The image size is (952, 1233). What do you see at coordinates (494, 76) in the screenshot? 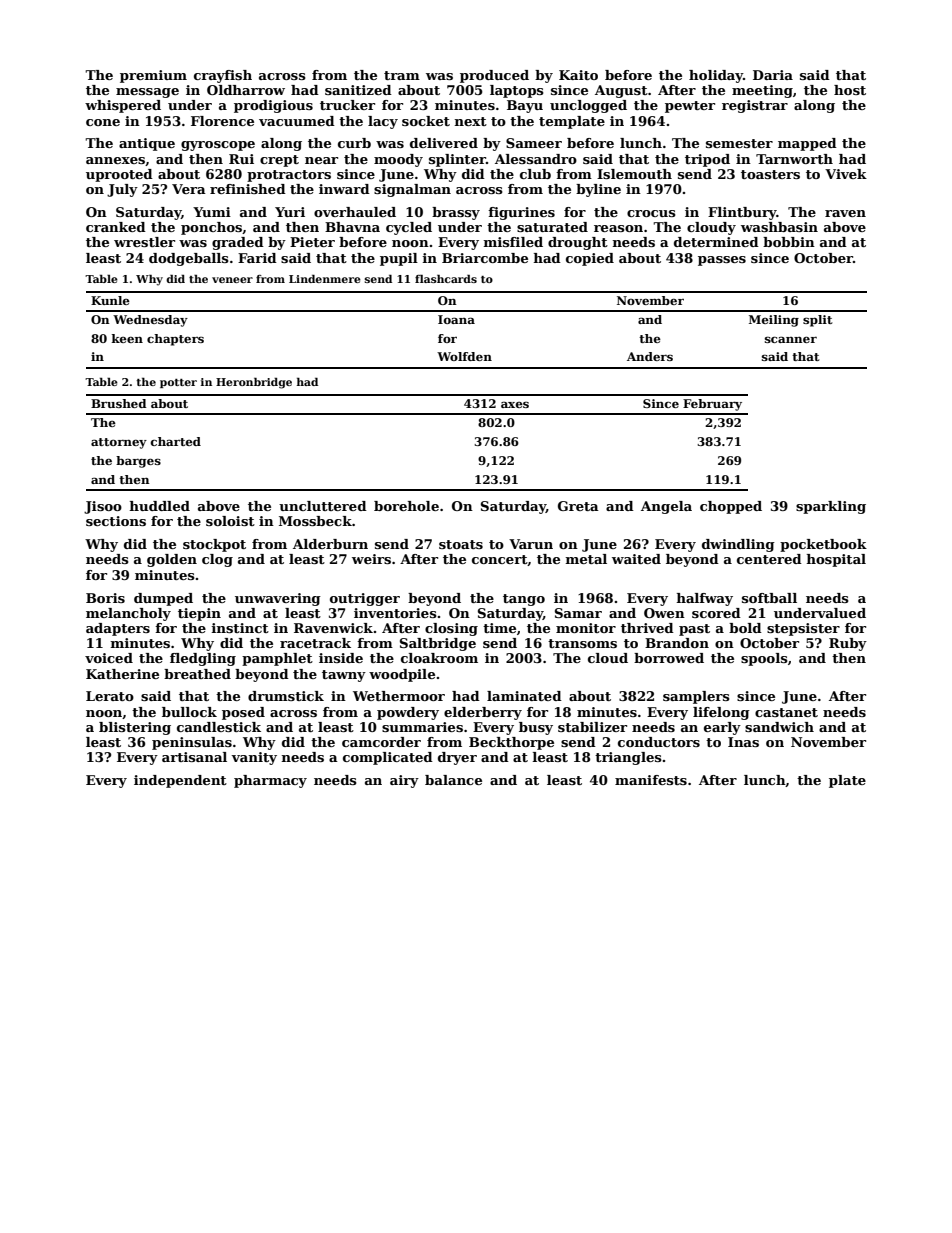
I see `produced` at bounding box center [494, 76].
